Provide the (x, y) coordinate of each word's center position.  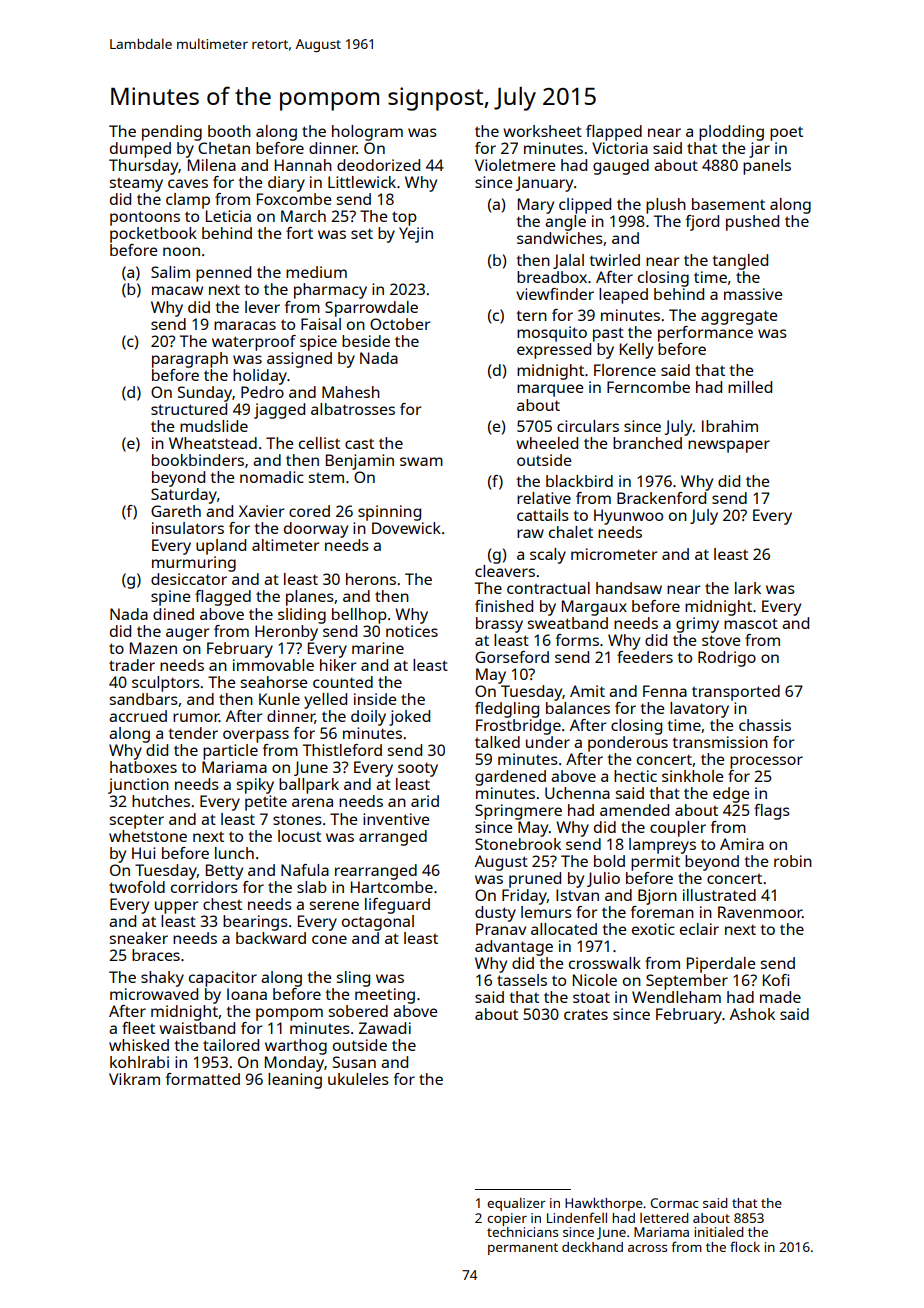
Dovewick (406, 528)
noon (181, 251)
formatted (202, 1079)
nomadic (272, 477)
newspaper (729, 446)
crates (586, 1014)
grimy (697, 625)
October (400, 324)
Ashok (752, 1014)
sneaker (139, 938)
